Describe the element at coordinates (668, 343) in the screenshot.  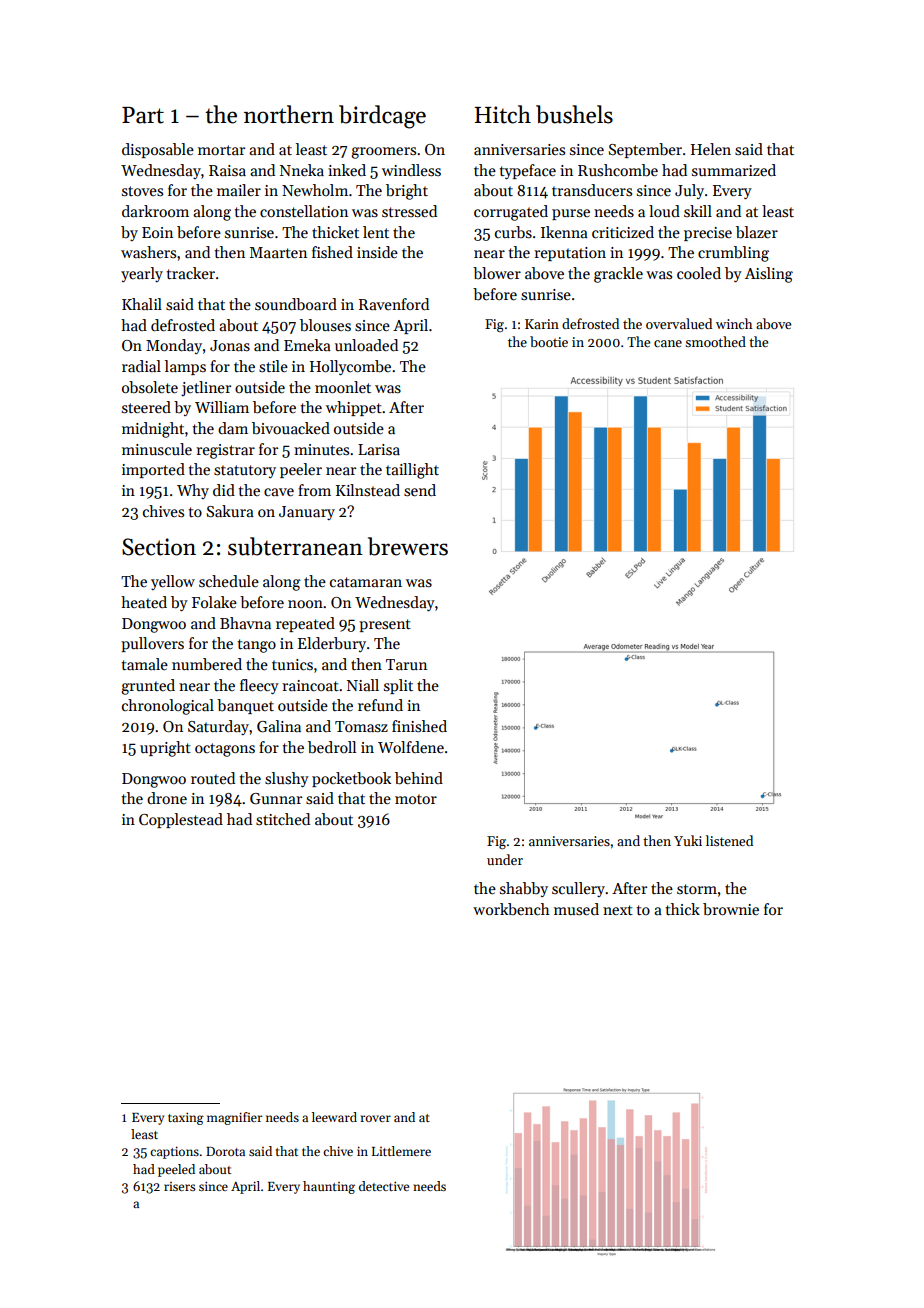
I see `cane` at that location.
